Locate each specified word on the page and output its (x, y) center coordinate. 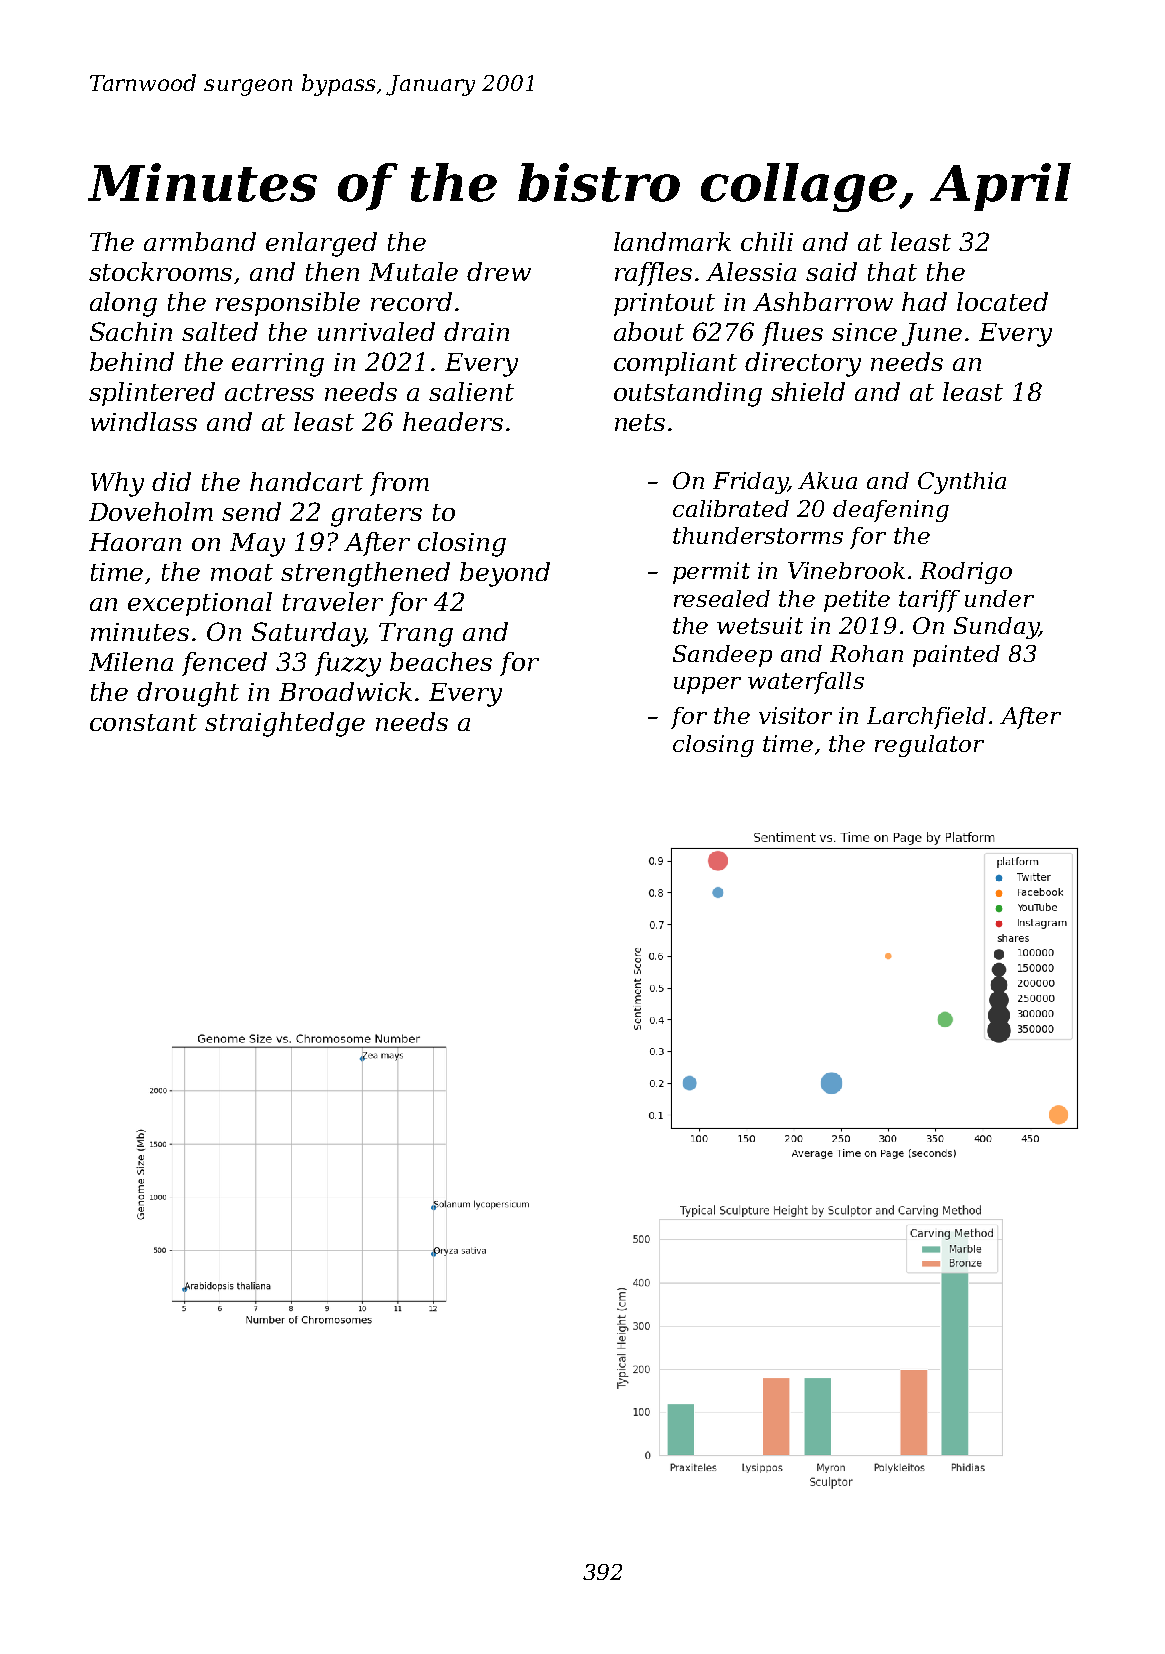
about (649, 331)
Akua (827, 480)
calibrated (731, 508)
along (123, 304)
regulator (929, 746)
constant (143, 722)
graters (376, 515)
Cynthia (962, 483)
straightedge (285, 724)
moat (242, 572)
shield (808, 391)
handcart (306, 481)
